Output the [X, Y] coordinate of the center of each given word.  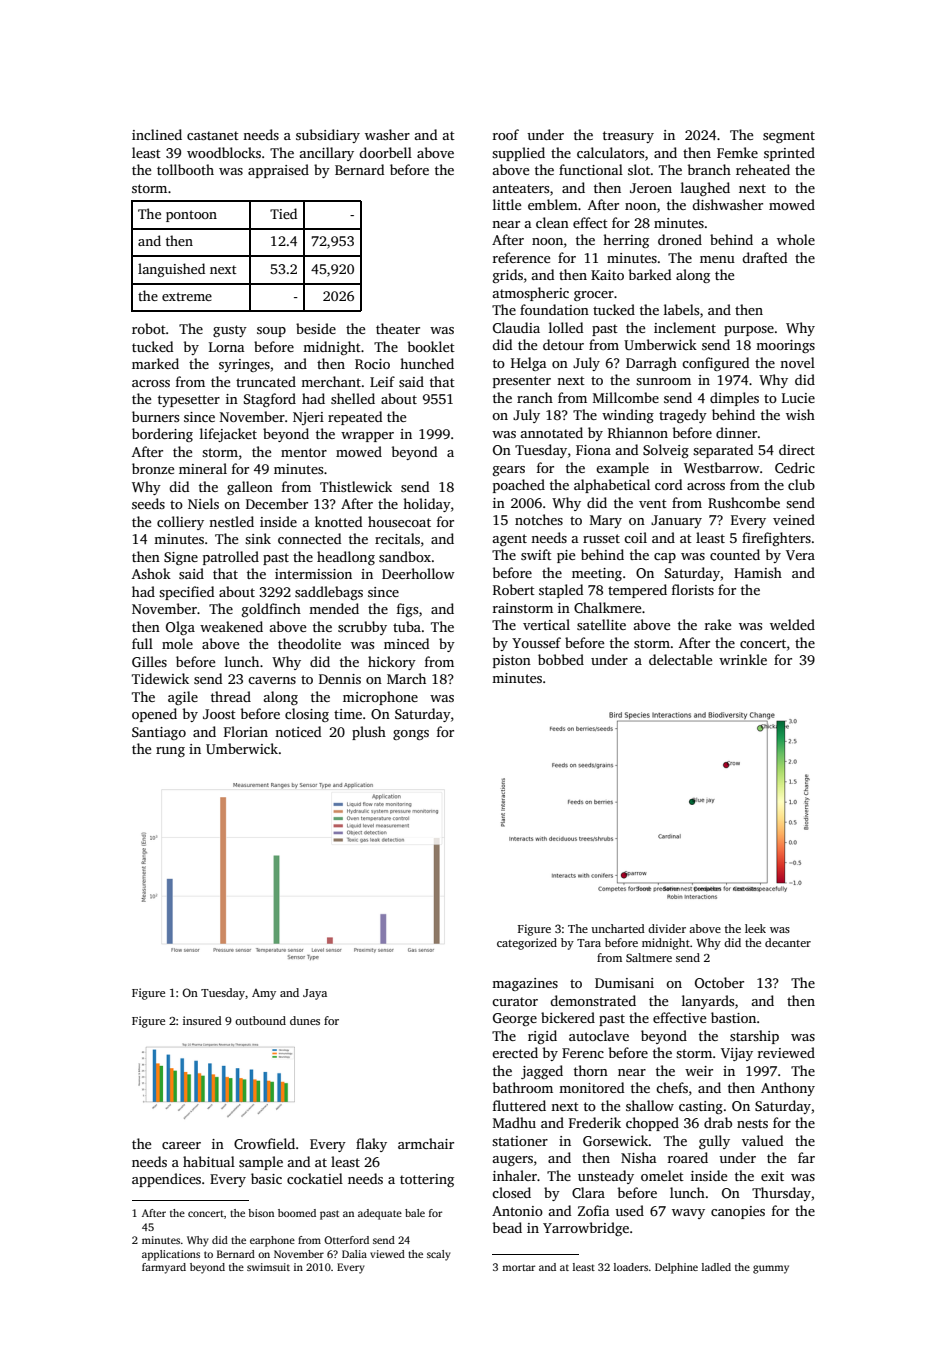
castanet [213, 135]
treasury [628, 137]
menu [717, 259]
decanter [788, 942]
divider [667, 928]
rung [170, 752]
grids [508, 276]
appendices [166, 1180]
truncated [266, 381]
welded [792, 624]
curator [515, 1001]
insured [202, 1020]
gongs [411, 735]
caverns [272, 680]
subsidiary [328, 136]
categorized [527, 944]
